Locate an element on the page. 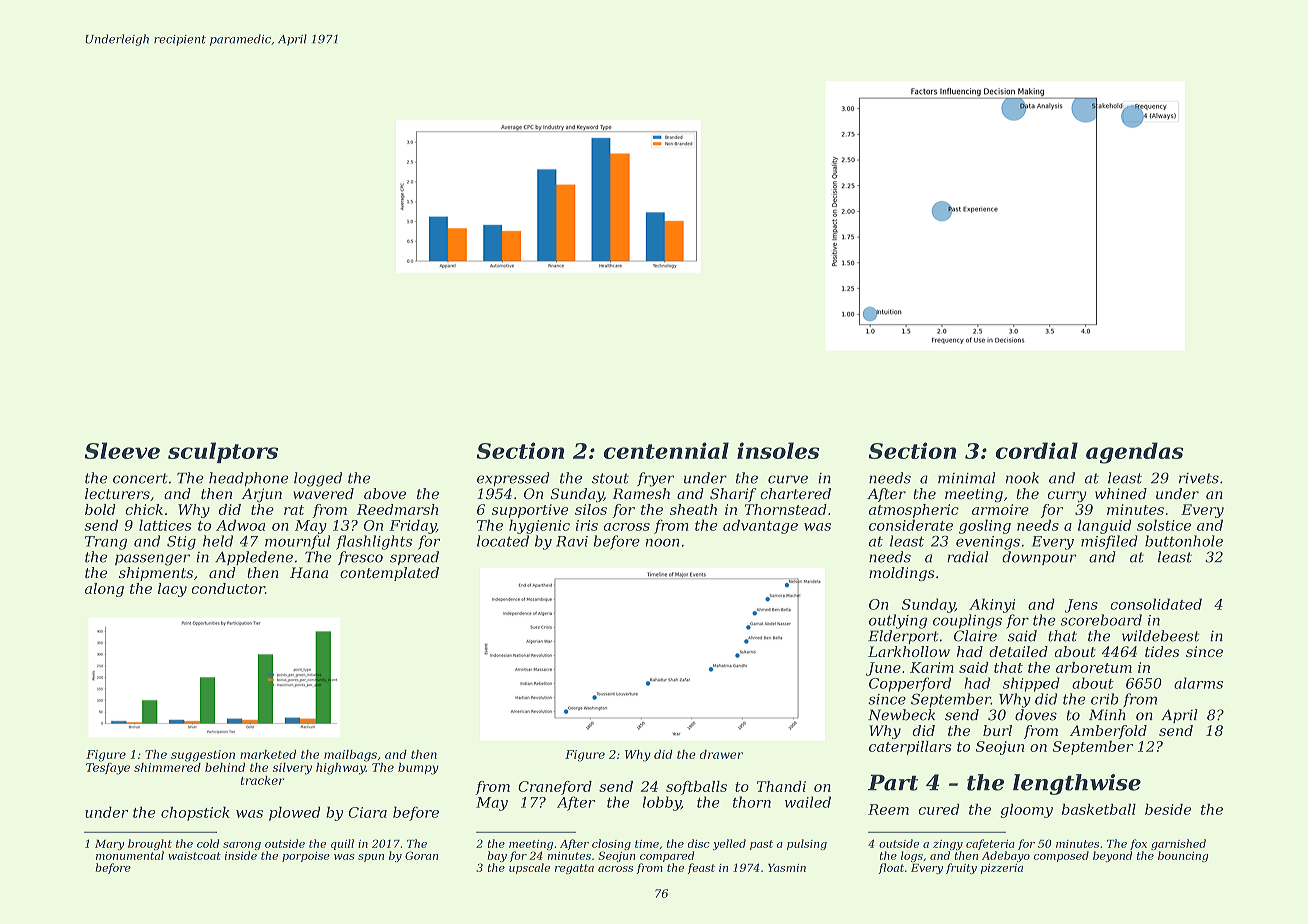 This document has width=1308, height=924. sculptors is located at coordinates (223, 452).
